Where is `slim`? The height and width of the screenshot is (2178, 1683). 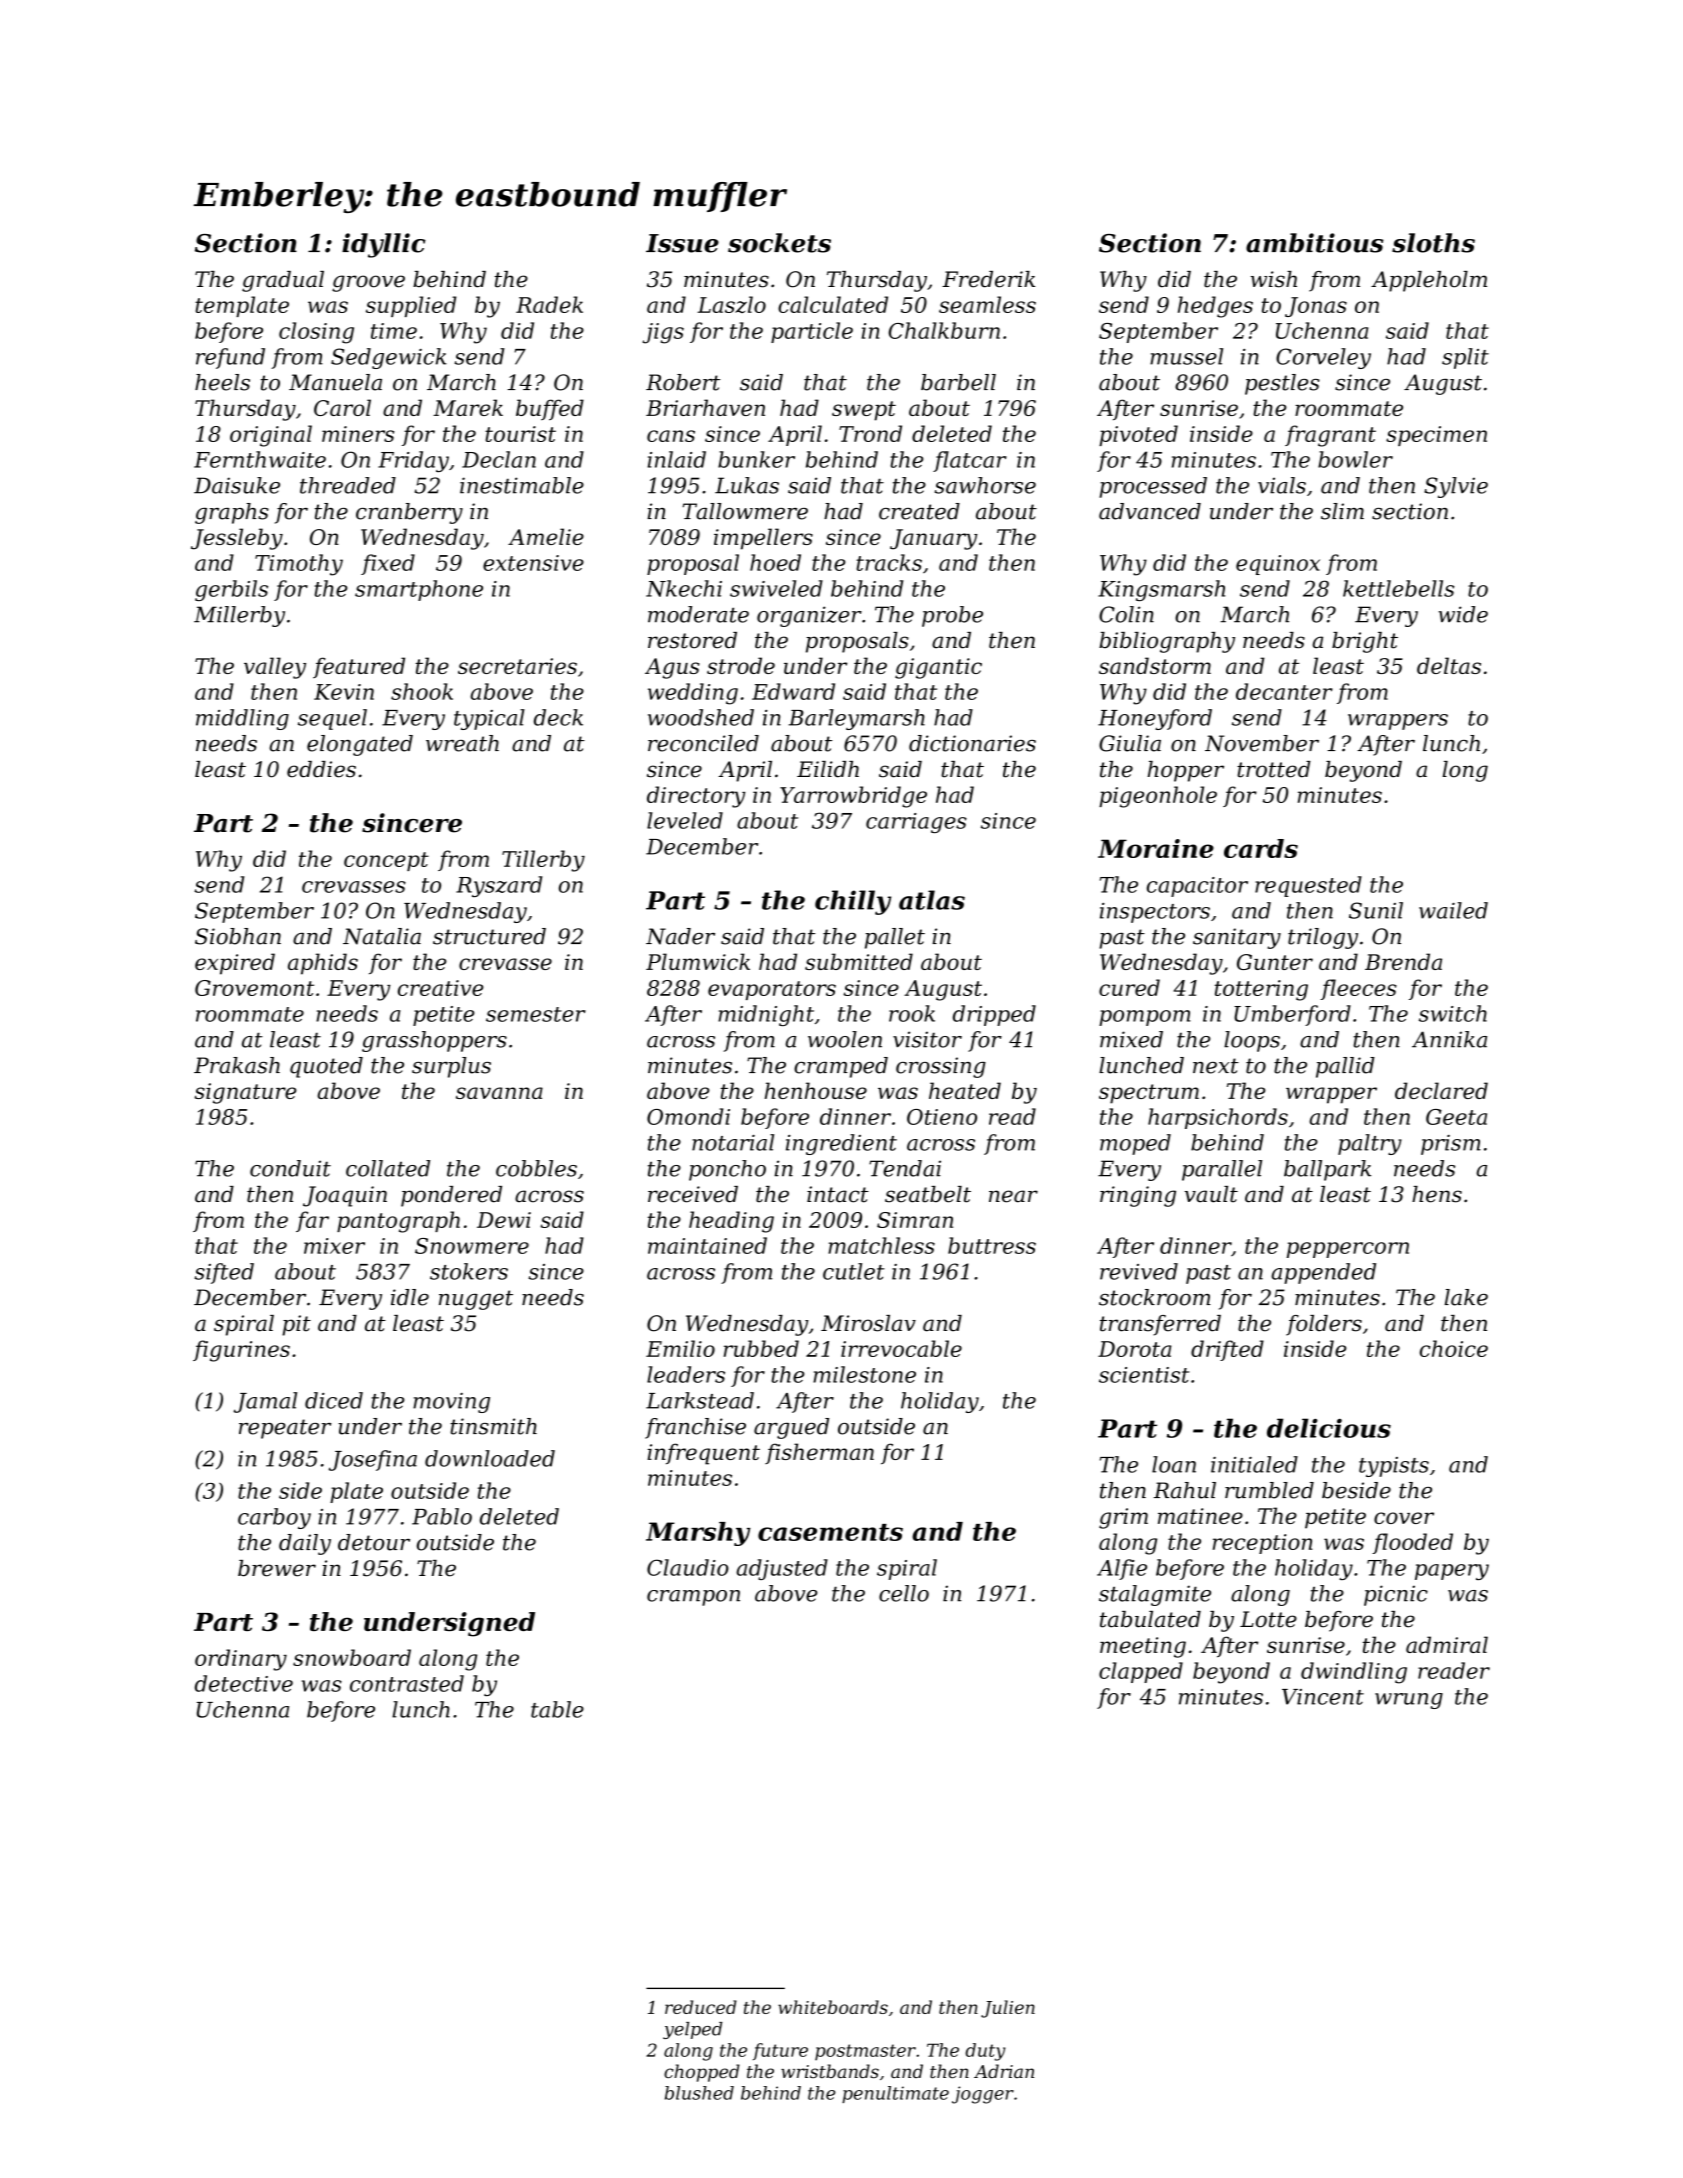 slim is located at coordinates (1342, 511).
